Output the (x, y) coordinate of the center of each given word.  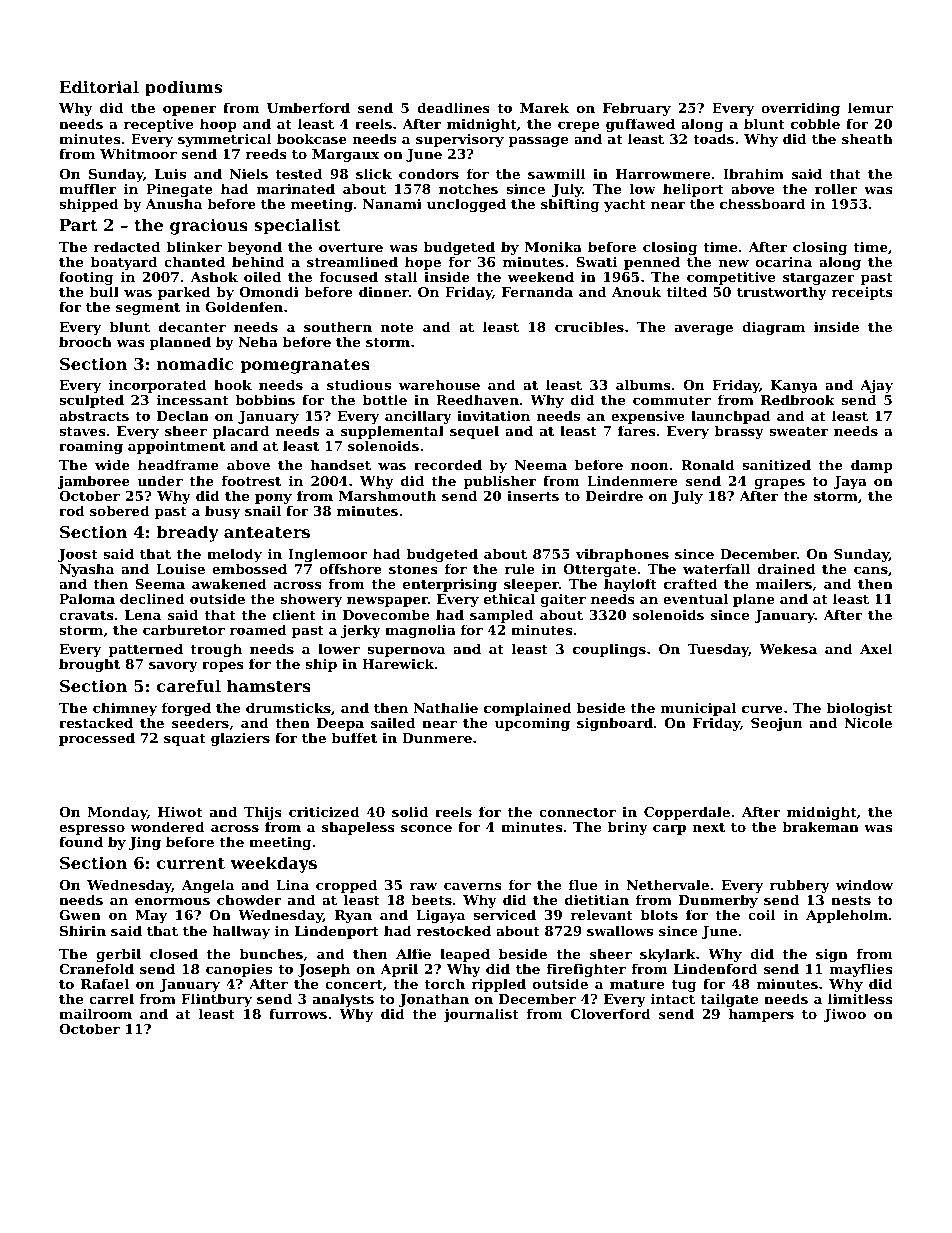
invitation (493, 415)
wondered (167, 826)
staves (82, 431)
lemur (870, 107)
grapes (779, 484)
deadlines (453, 107)
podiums (183, 88)
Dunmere (437, 738)
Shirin (83, 930)
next (709, 827)
